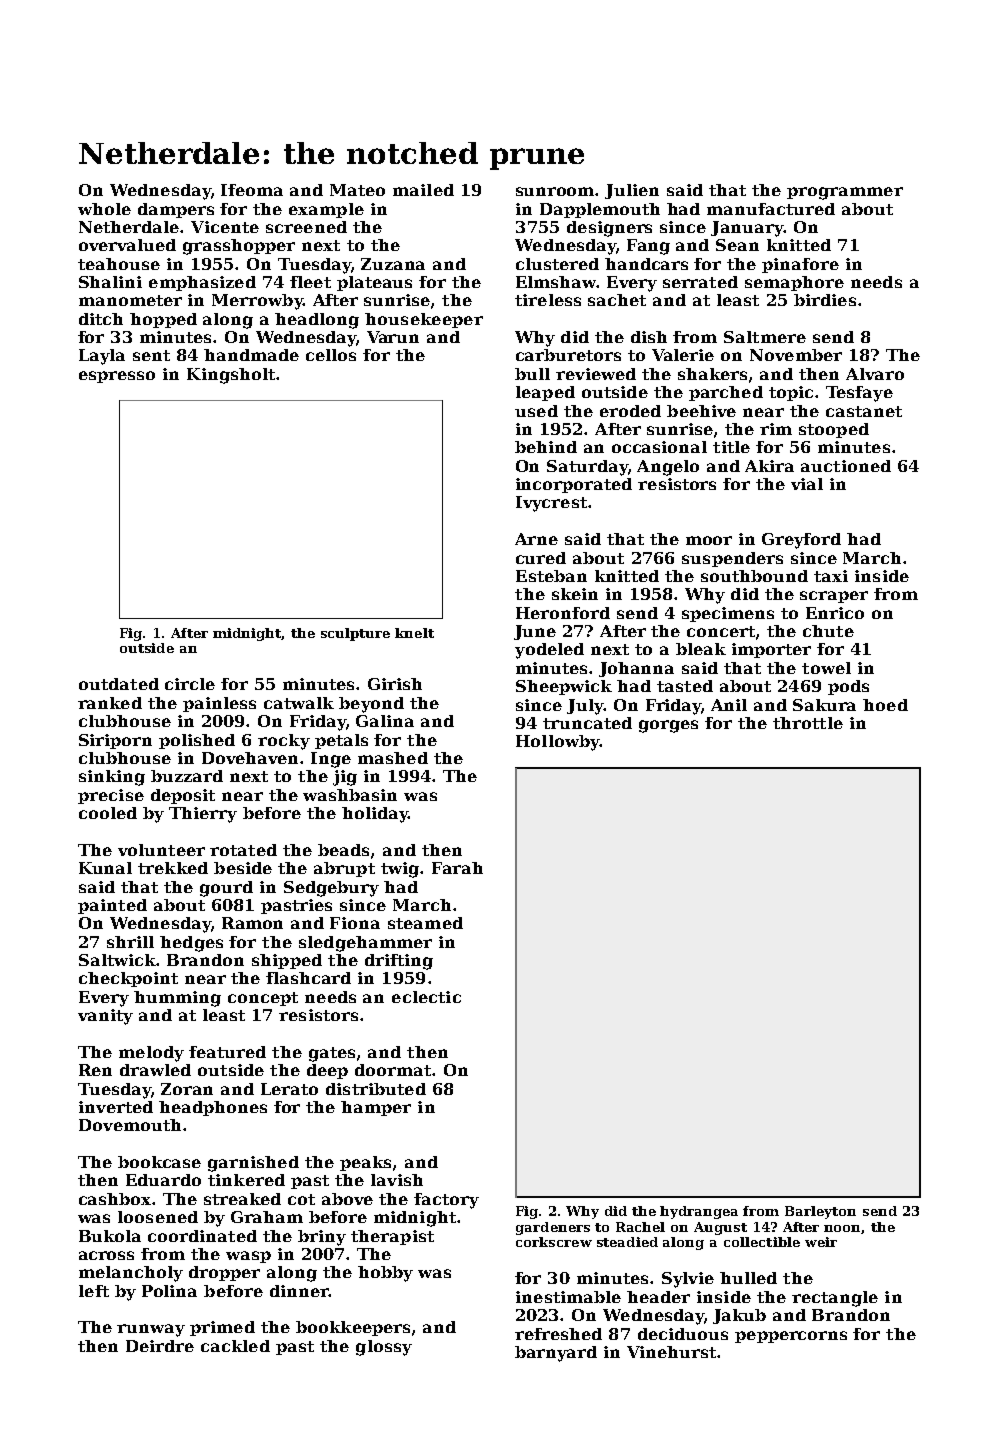 This image has width=999, height=1446. What do you see at coordinates (393, 1070) in the image?
I see `doormat` at bounding box center [393, 1070].
